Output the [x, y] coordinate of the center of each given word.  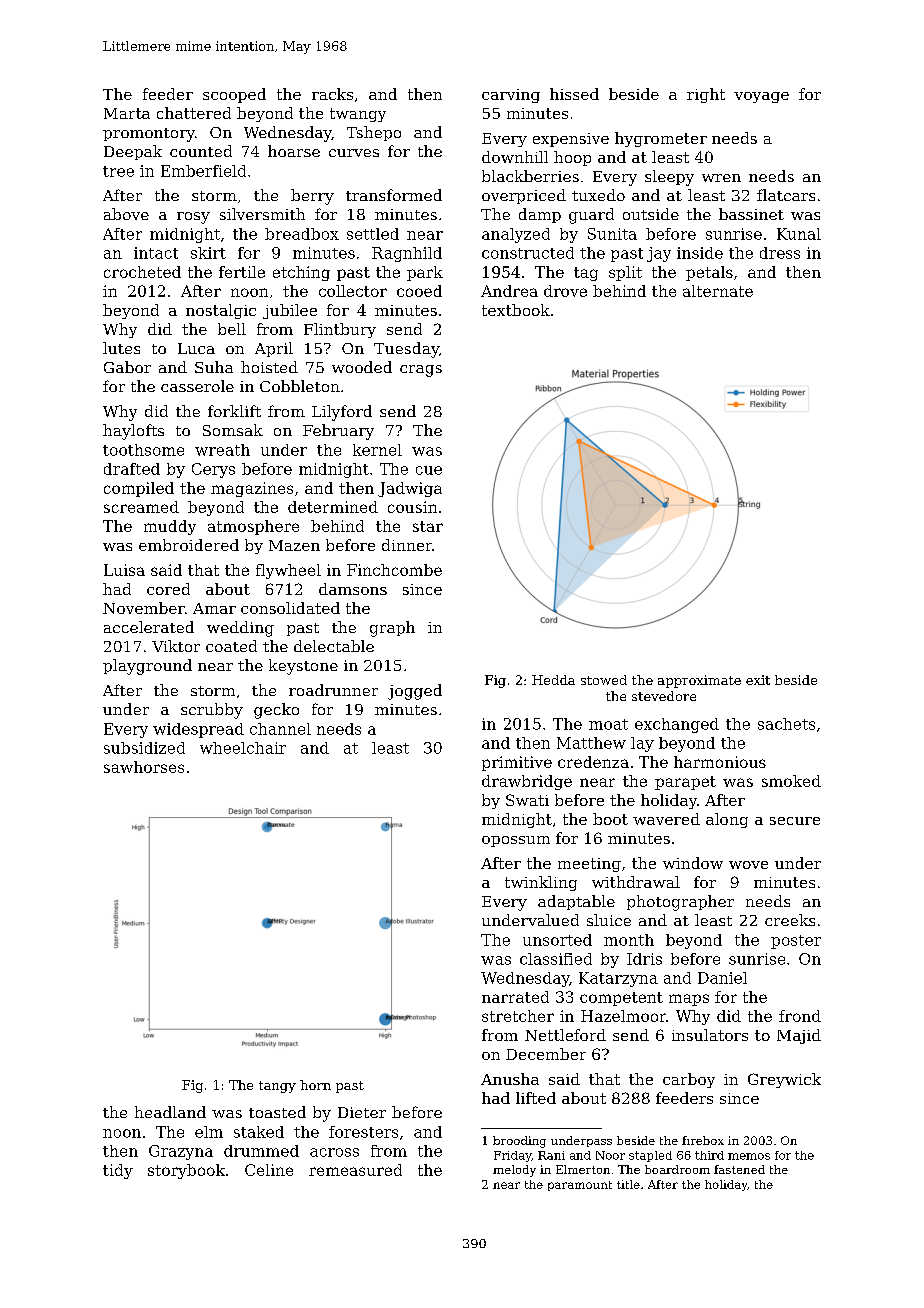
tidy [118, 1171]
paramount [580, 1186]
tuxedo [598, 195]
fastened [739, 1169]
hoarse [294, 151]
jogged [415, 692]
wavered [666, 819]
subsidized [144, 748]
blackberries [530, 176]
